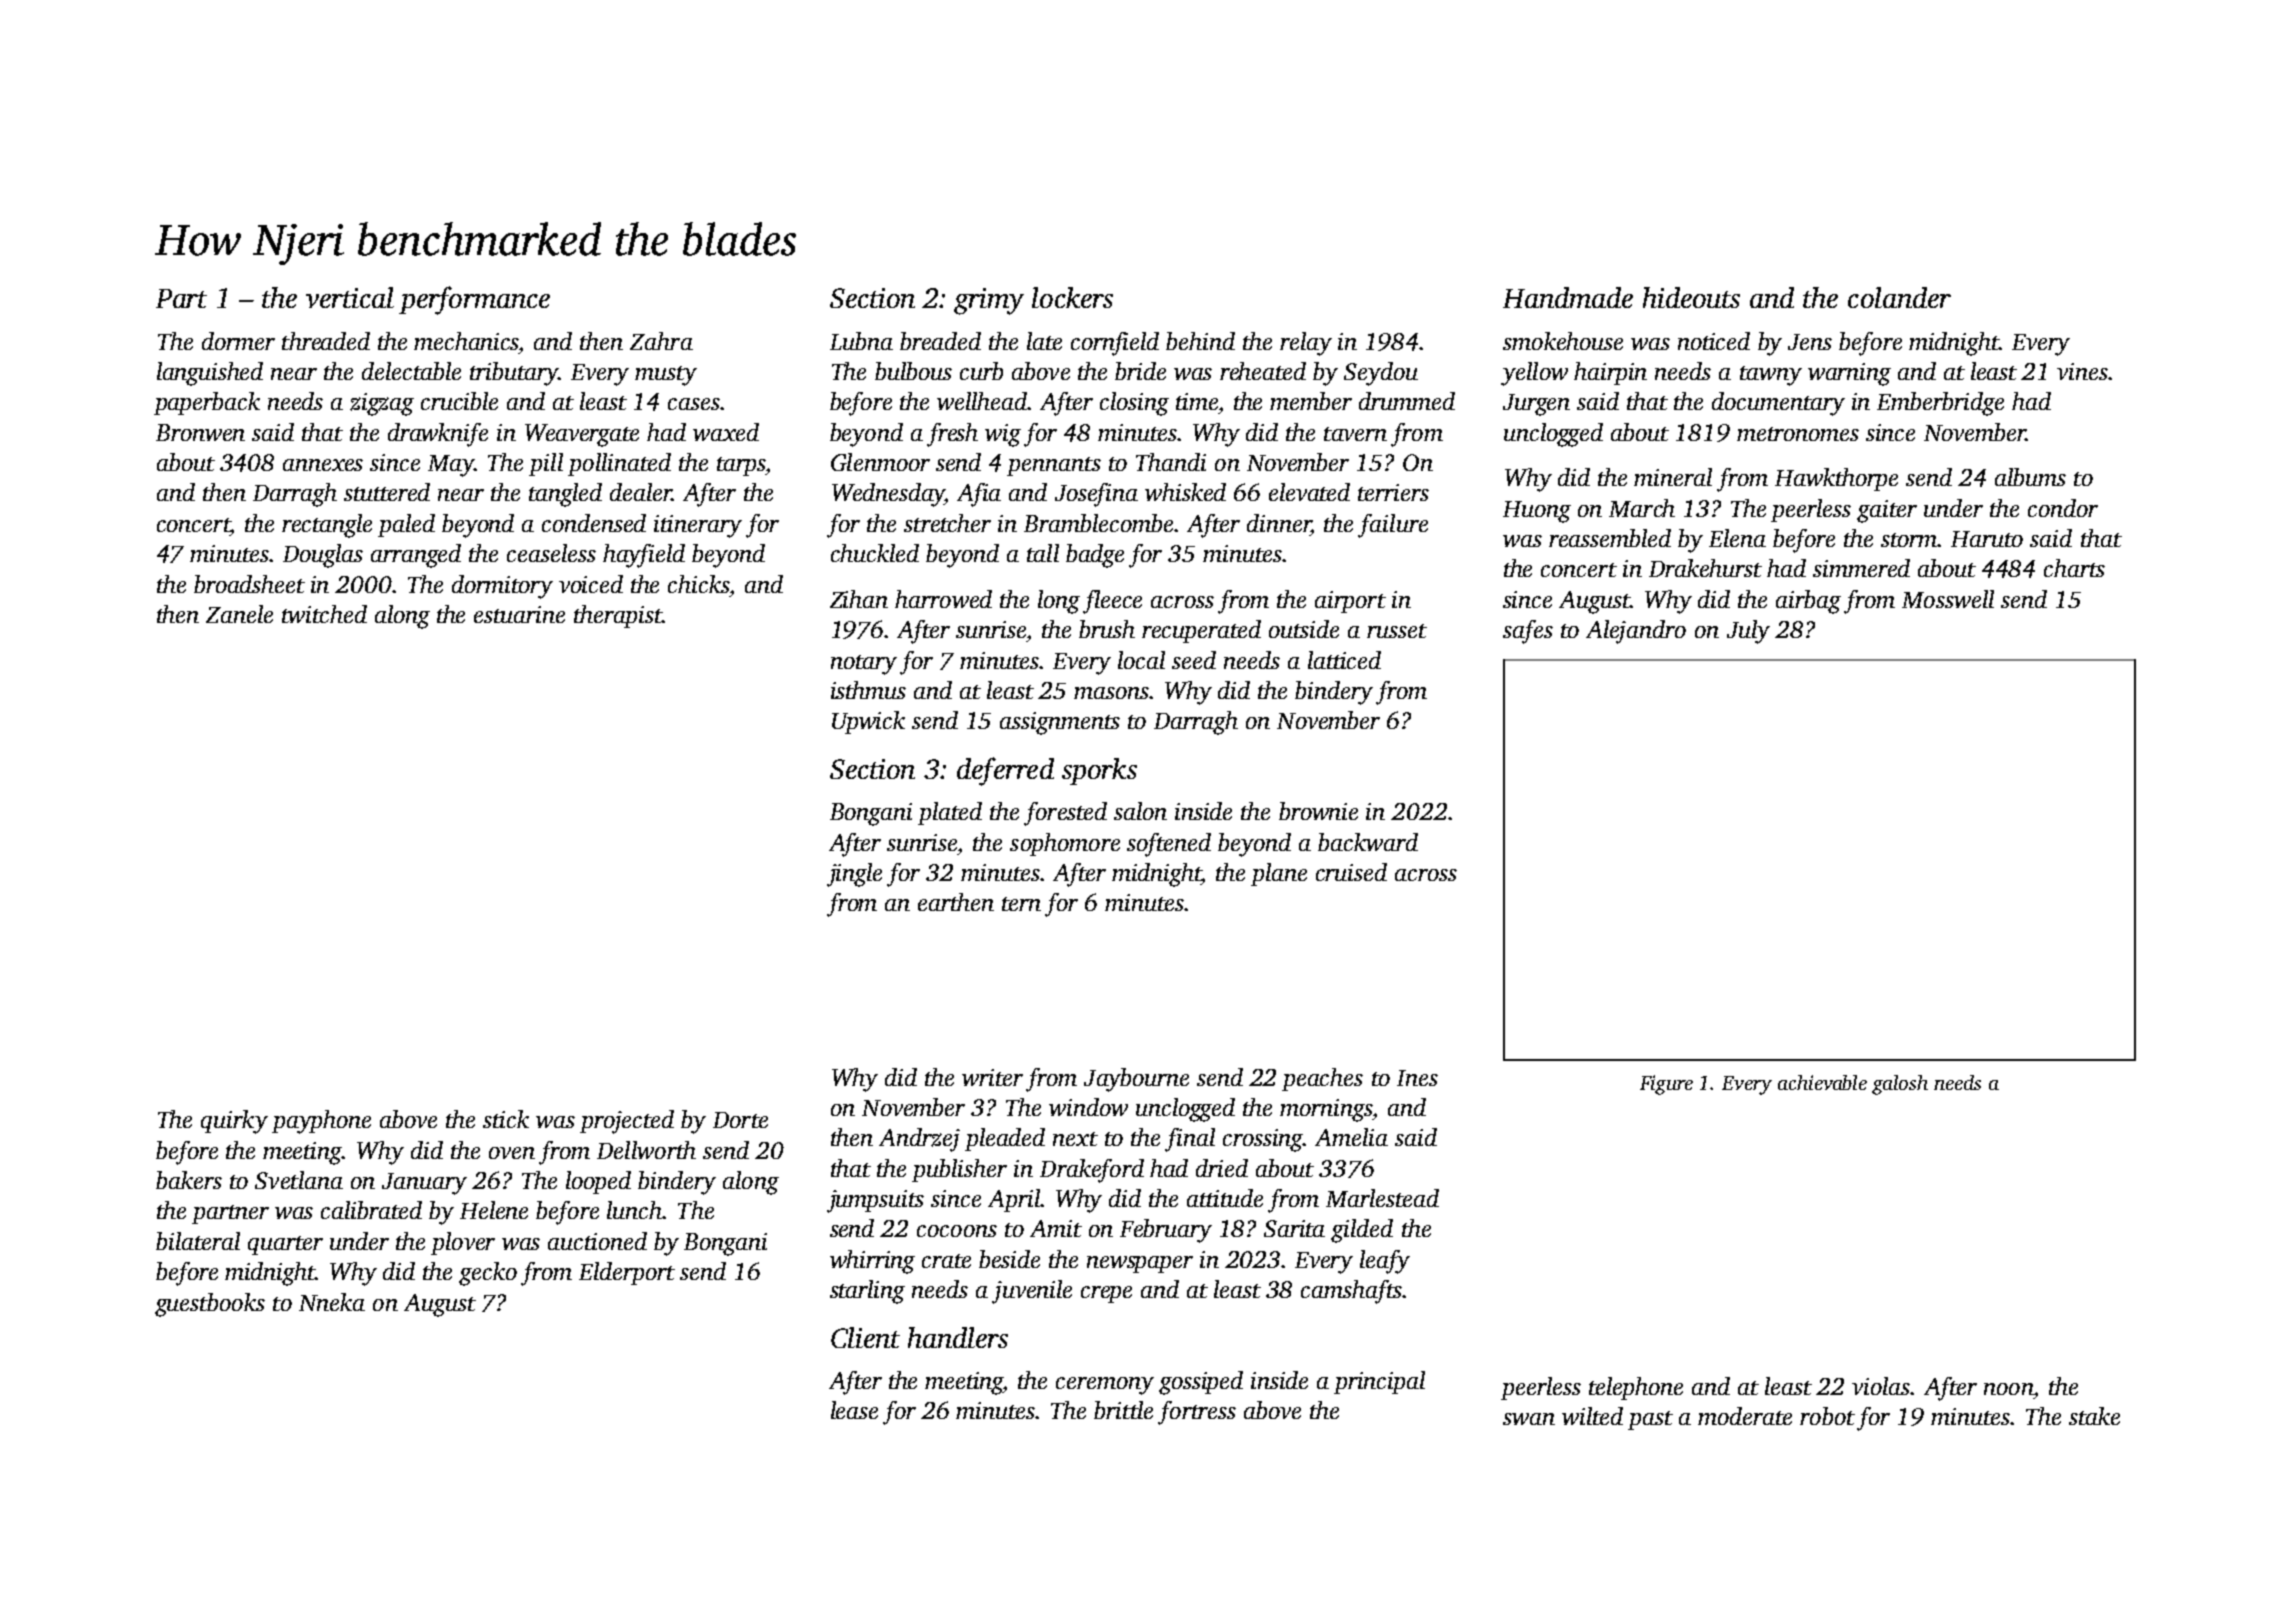 The height and width of the screenshot is (1620, 2292). Describe the element at coordinates (854, 875) in the screenshot. I see `jingle` at that location.
